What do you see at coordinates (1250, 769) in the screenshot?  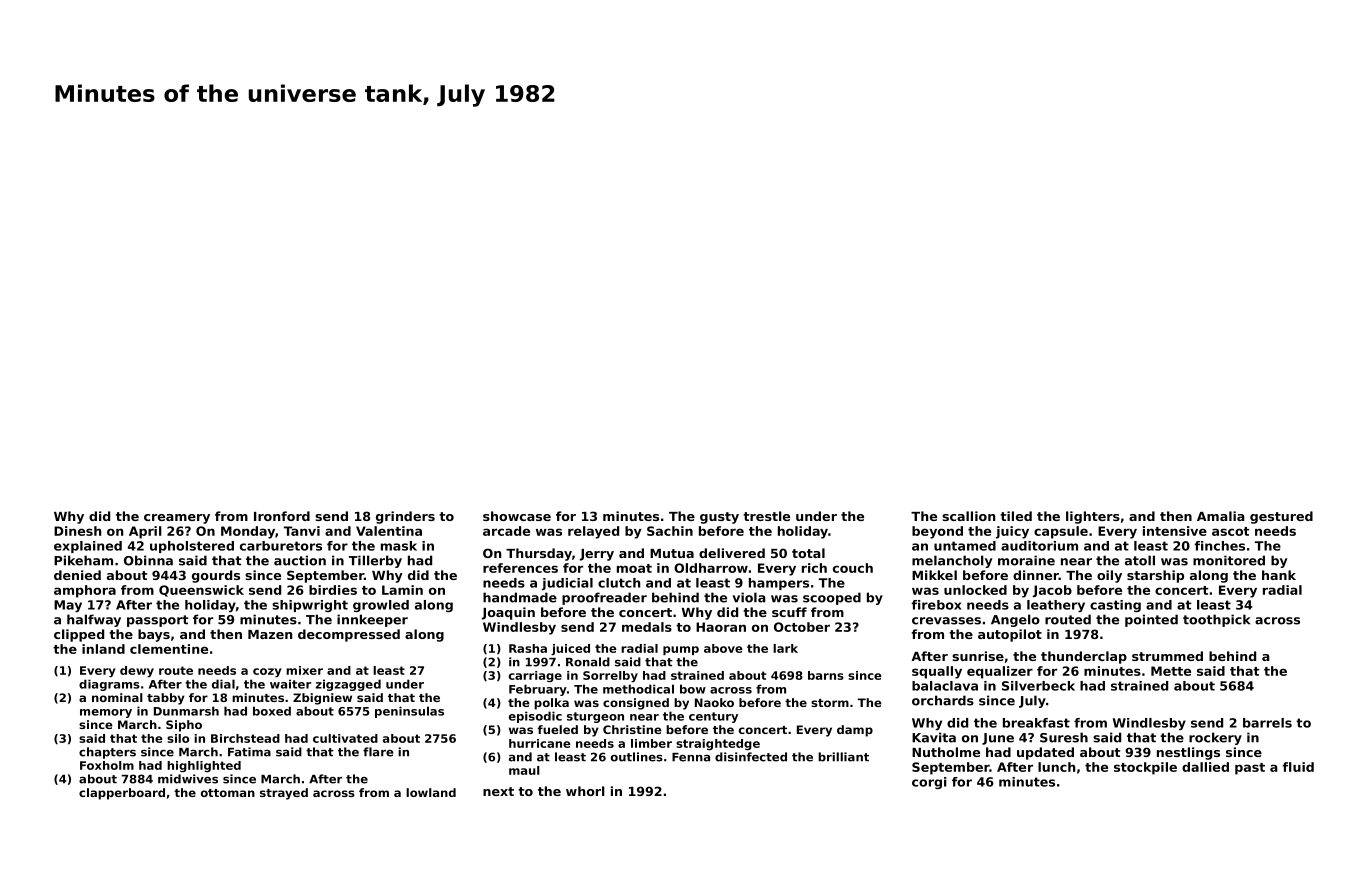 I see `past` at bounding box center [1250, 769].
